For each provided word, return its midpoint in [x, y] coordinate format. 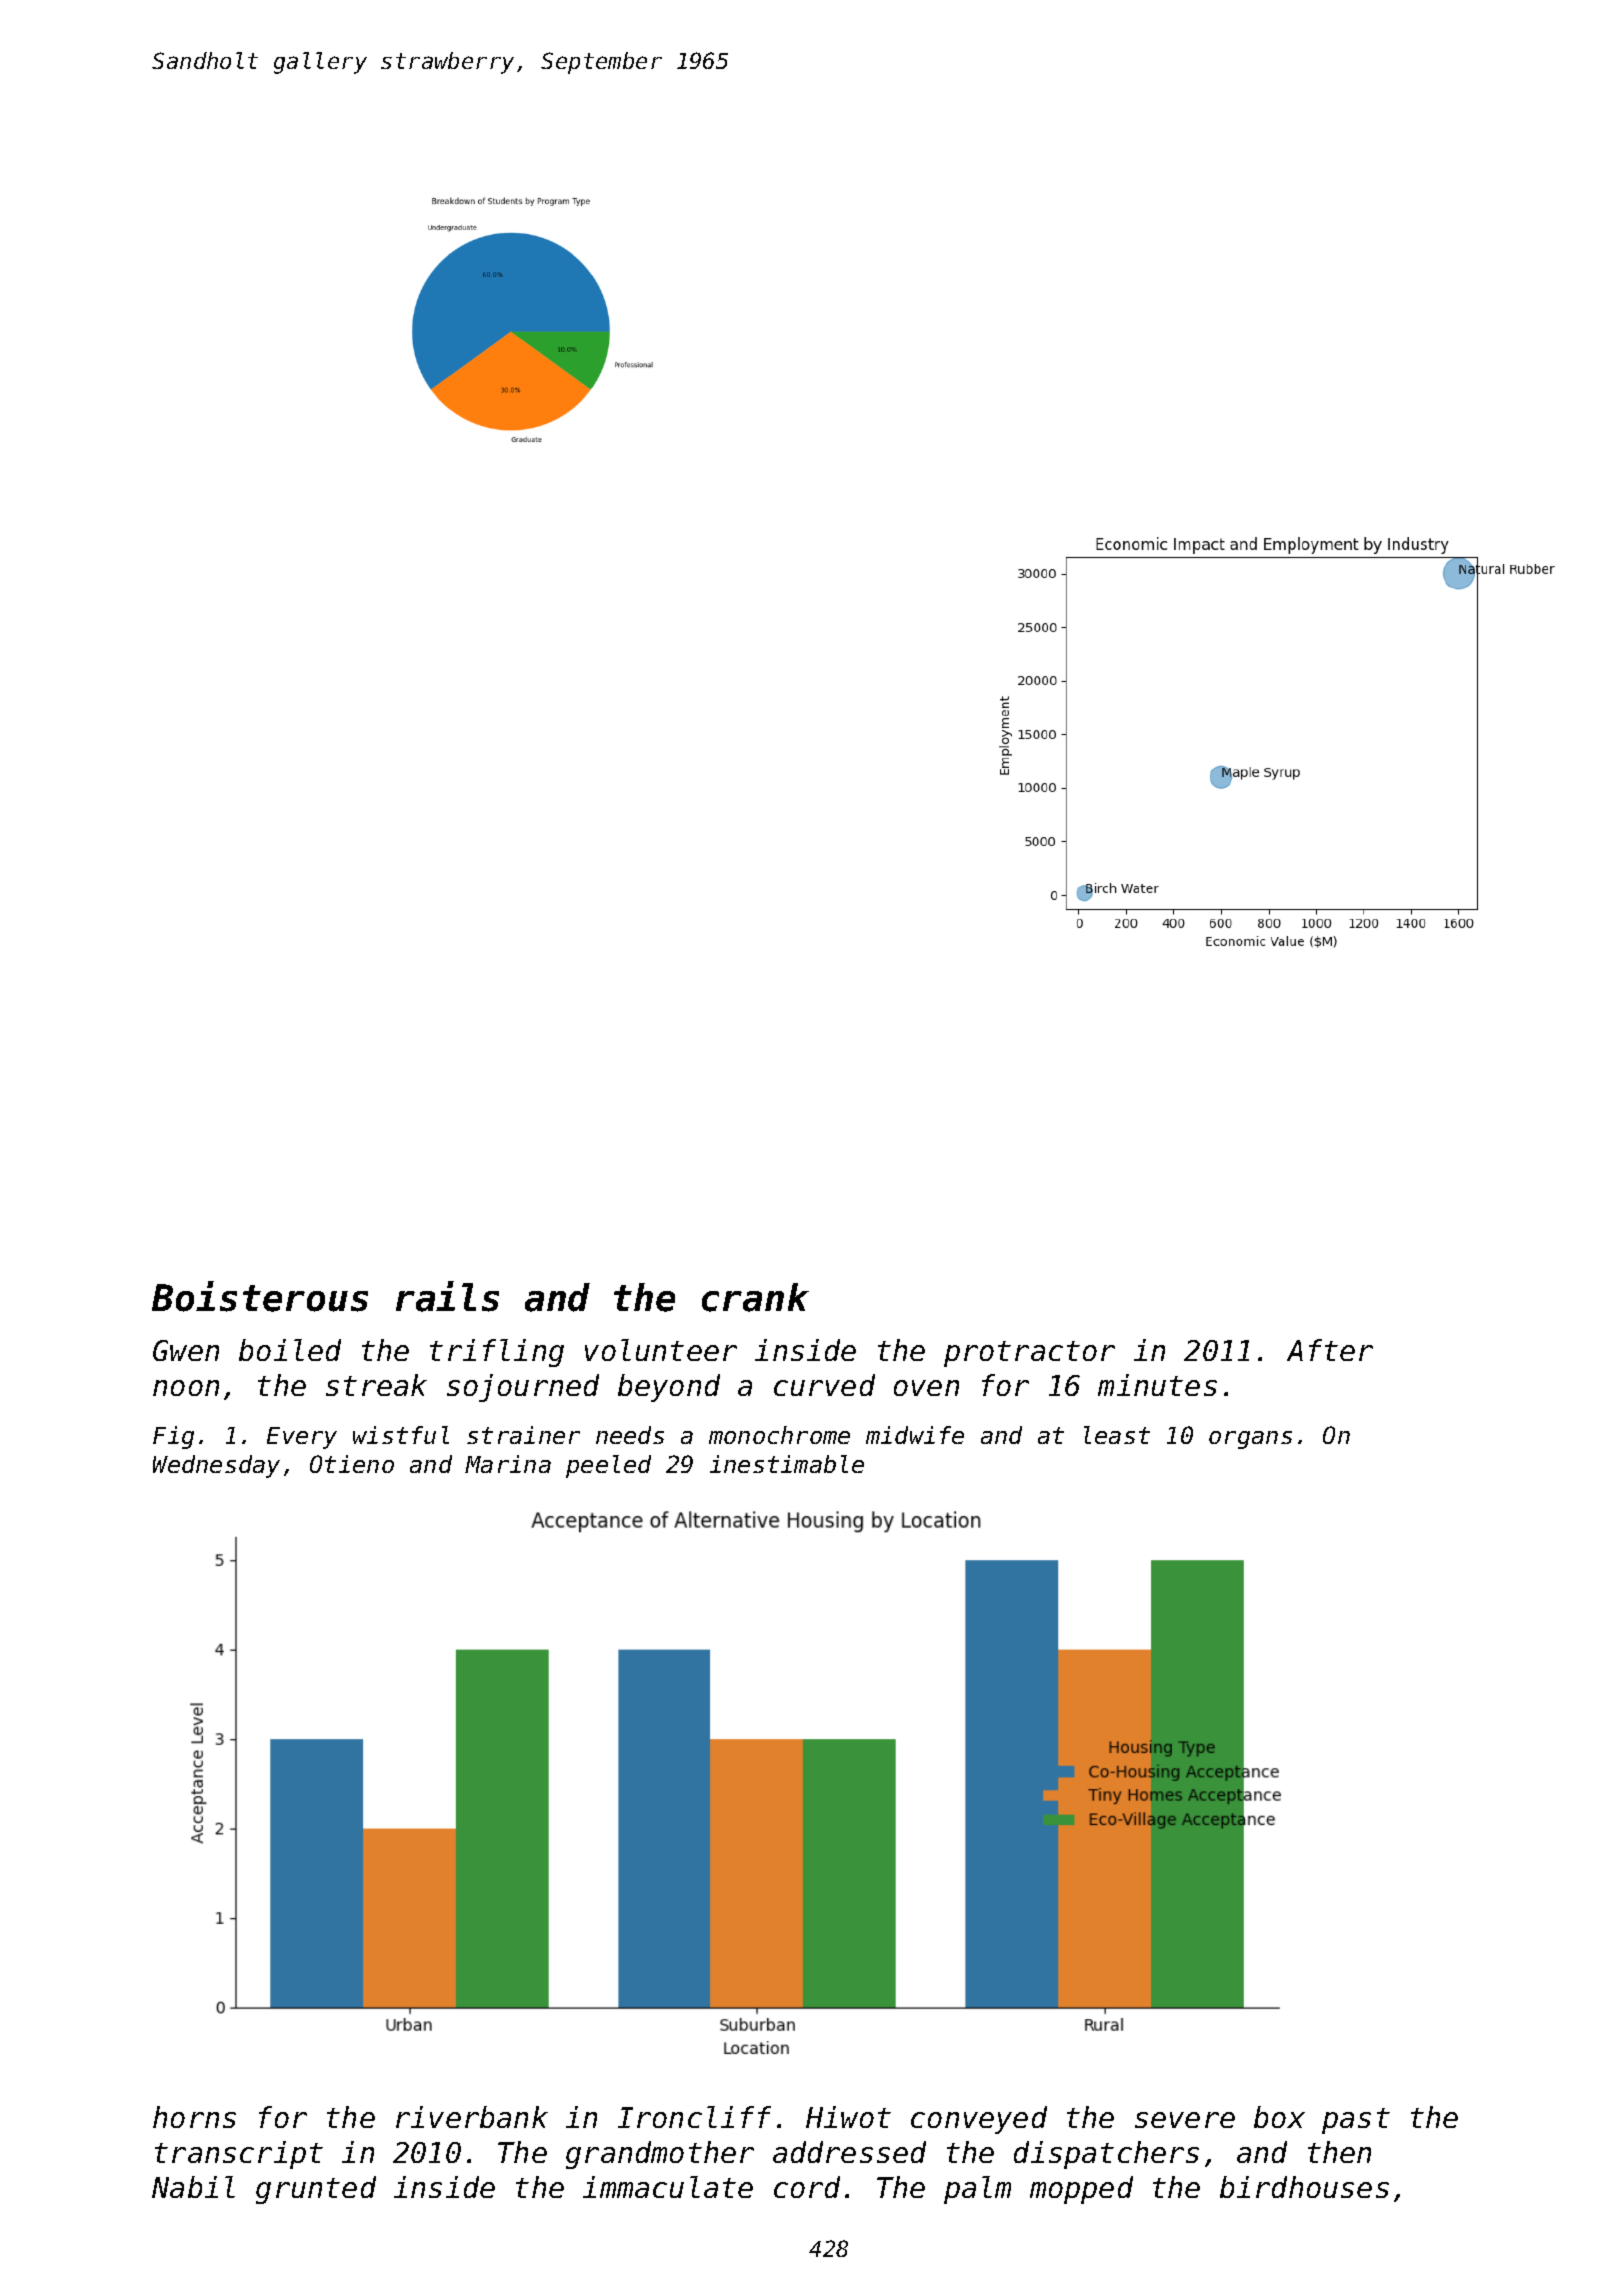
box [1279, 2117]
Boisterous [260, 1296]
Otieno [352, 1464]
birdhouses [1304, 2187]
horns [194, 2117]
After [1330, 1350]
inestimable [787, 1464]
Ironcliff [694, 2117]
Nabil [193, 2187]
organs [1250, 1440]
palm [977, 2190]
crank [755, 1297]
